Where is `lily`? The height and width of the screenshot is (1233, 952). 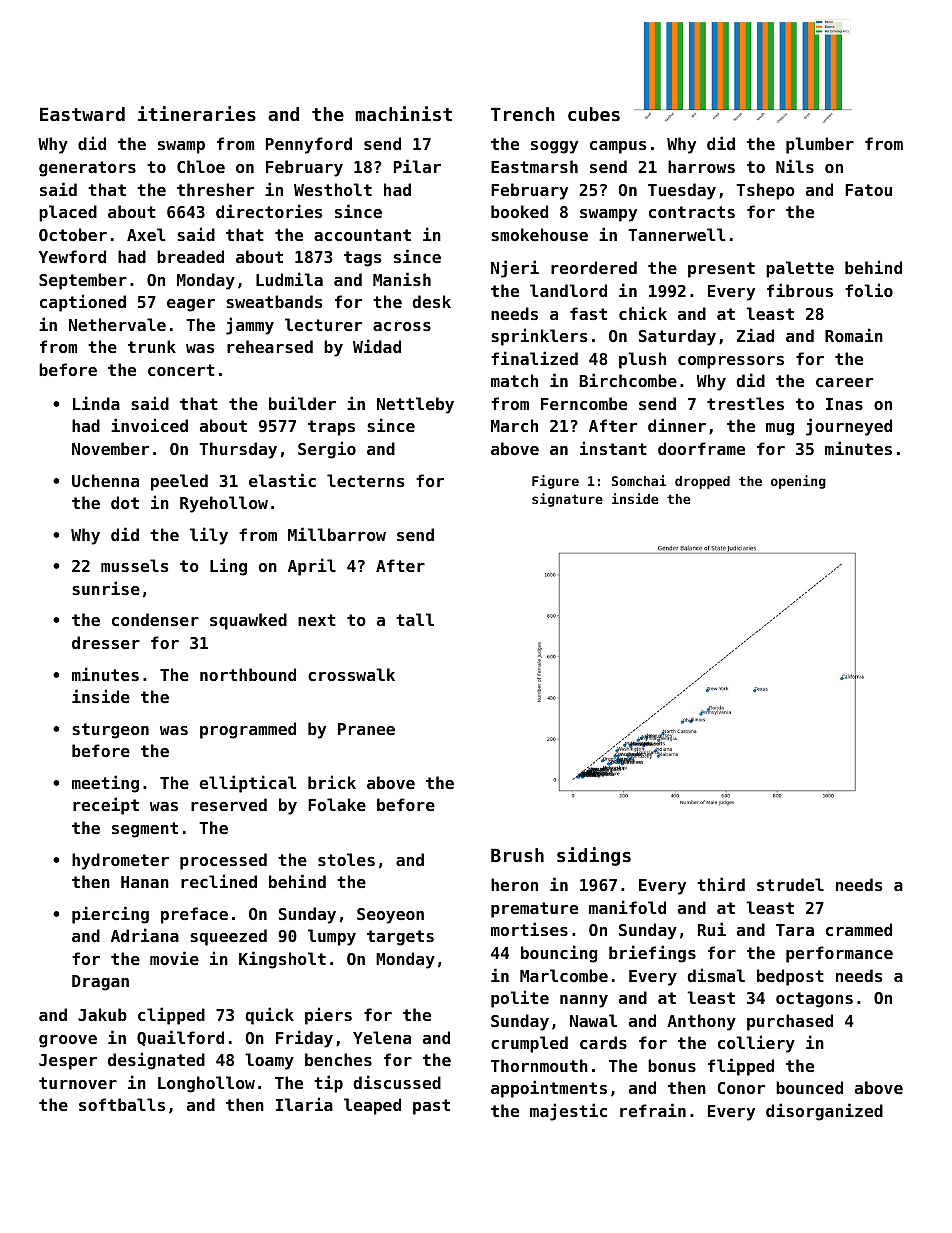 lily is located at coordinates (209, 536).
